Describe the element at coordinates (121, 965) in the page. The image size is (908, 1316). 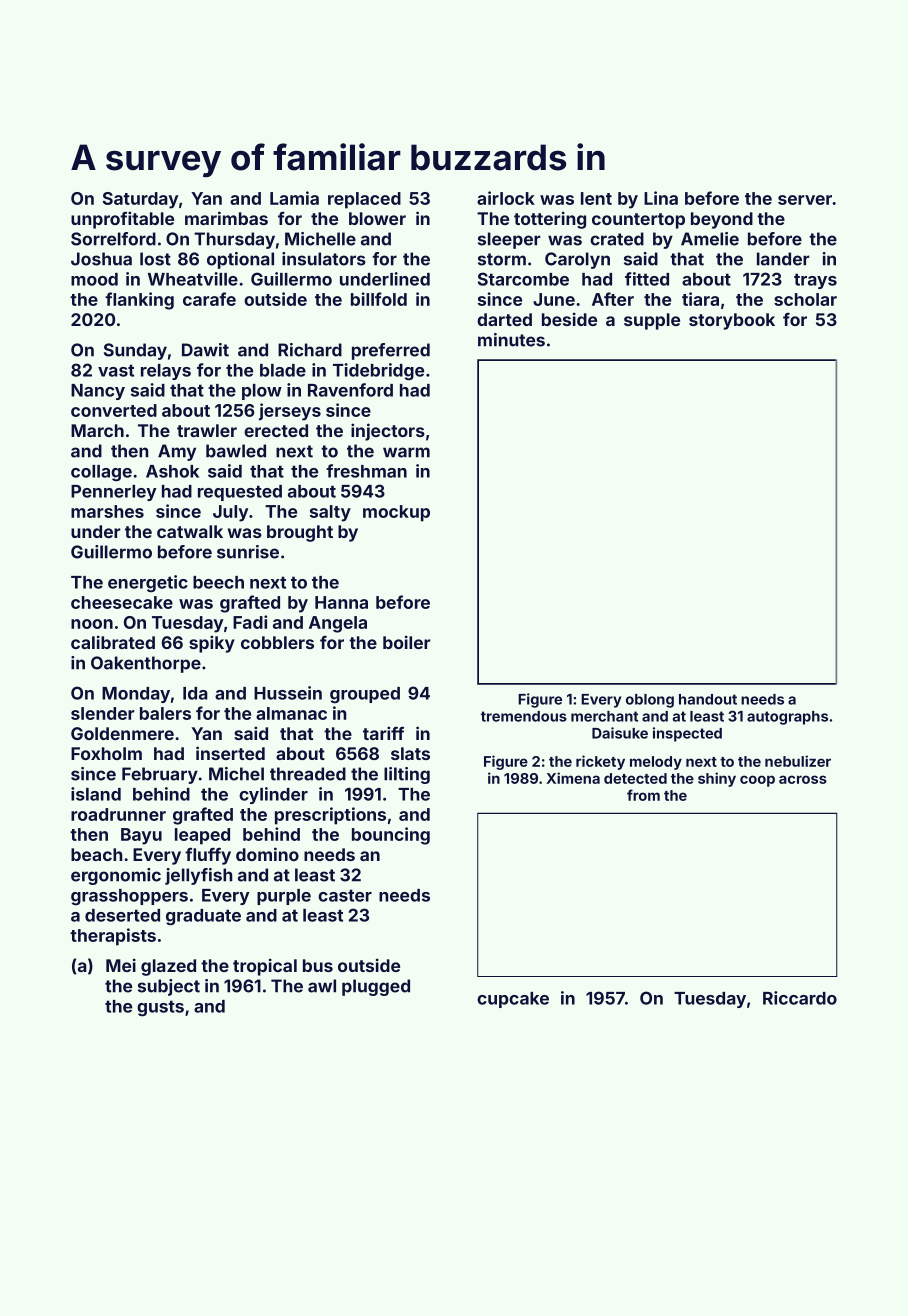
I see `Mei` at that location.
